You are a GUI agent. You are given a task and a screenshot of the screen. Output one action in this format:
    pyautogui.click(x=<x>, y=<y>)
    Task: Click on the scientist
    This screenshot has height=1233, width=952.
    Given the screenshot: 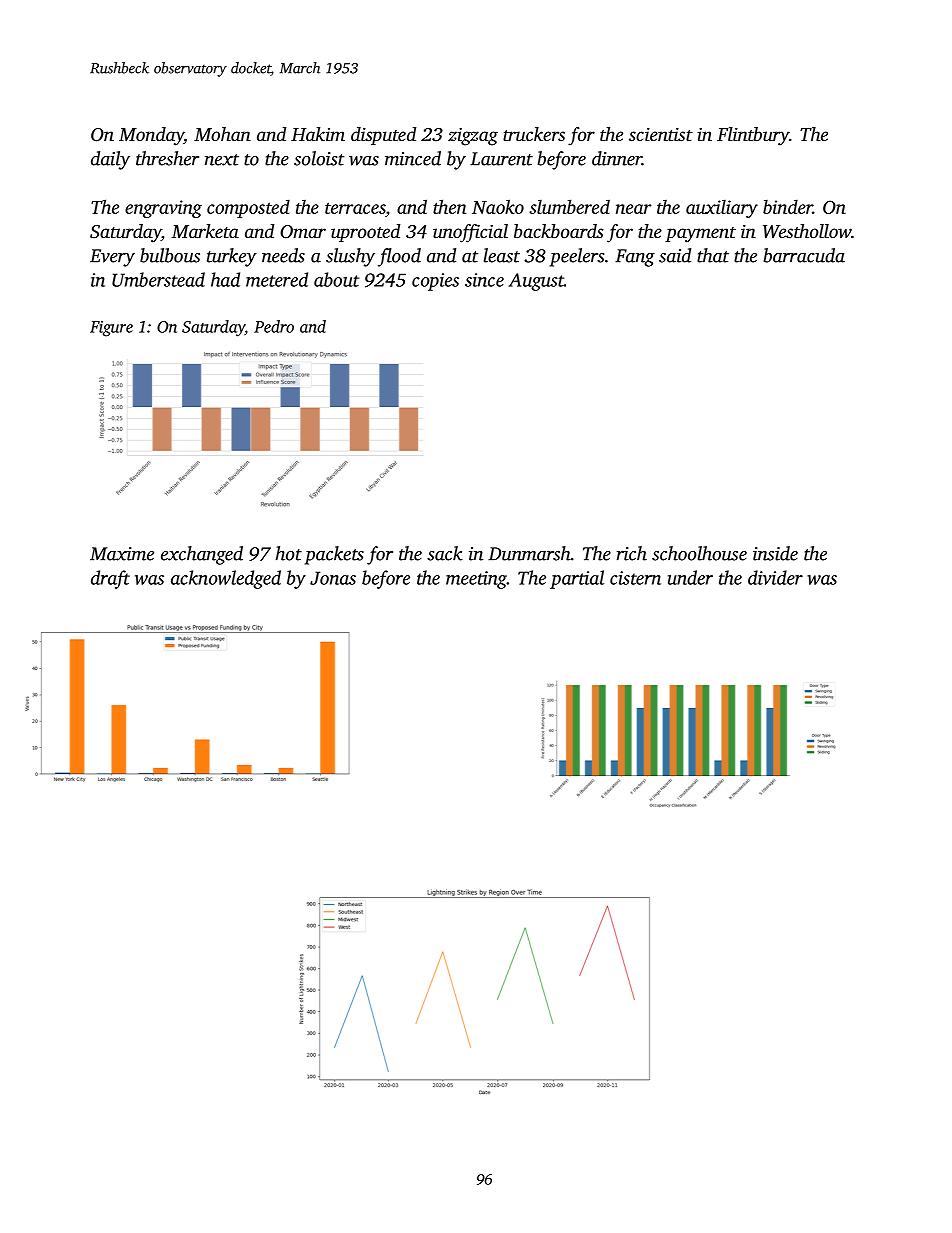 What is the action you would take?
    pyautogui.click(x=661, y=134)
